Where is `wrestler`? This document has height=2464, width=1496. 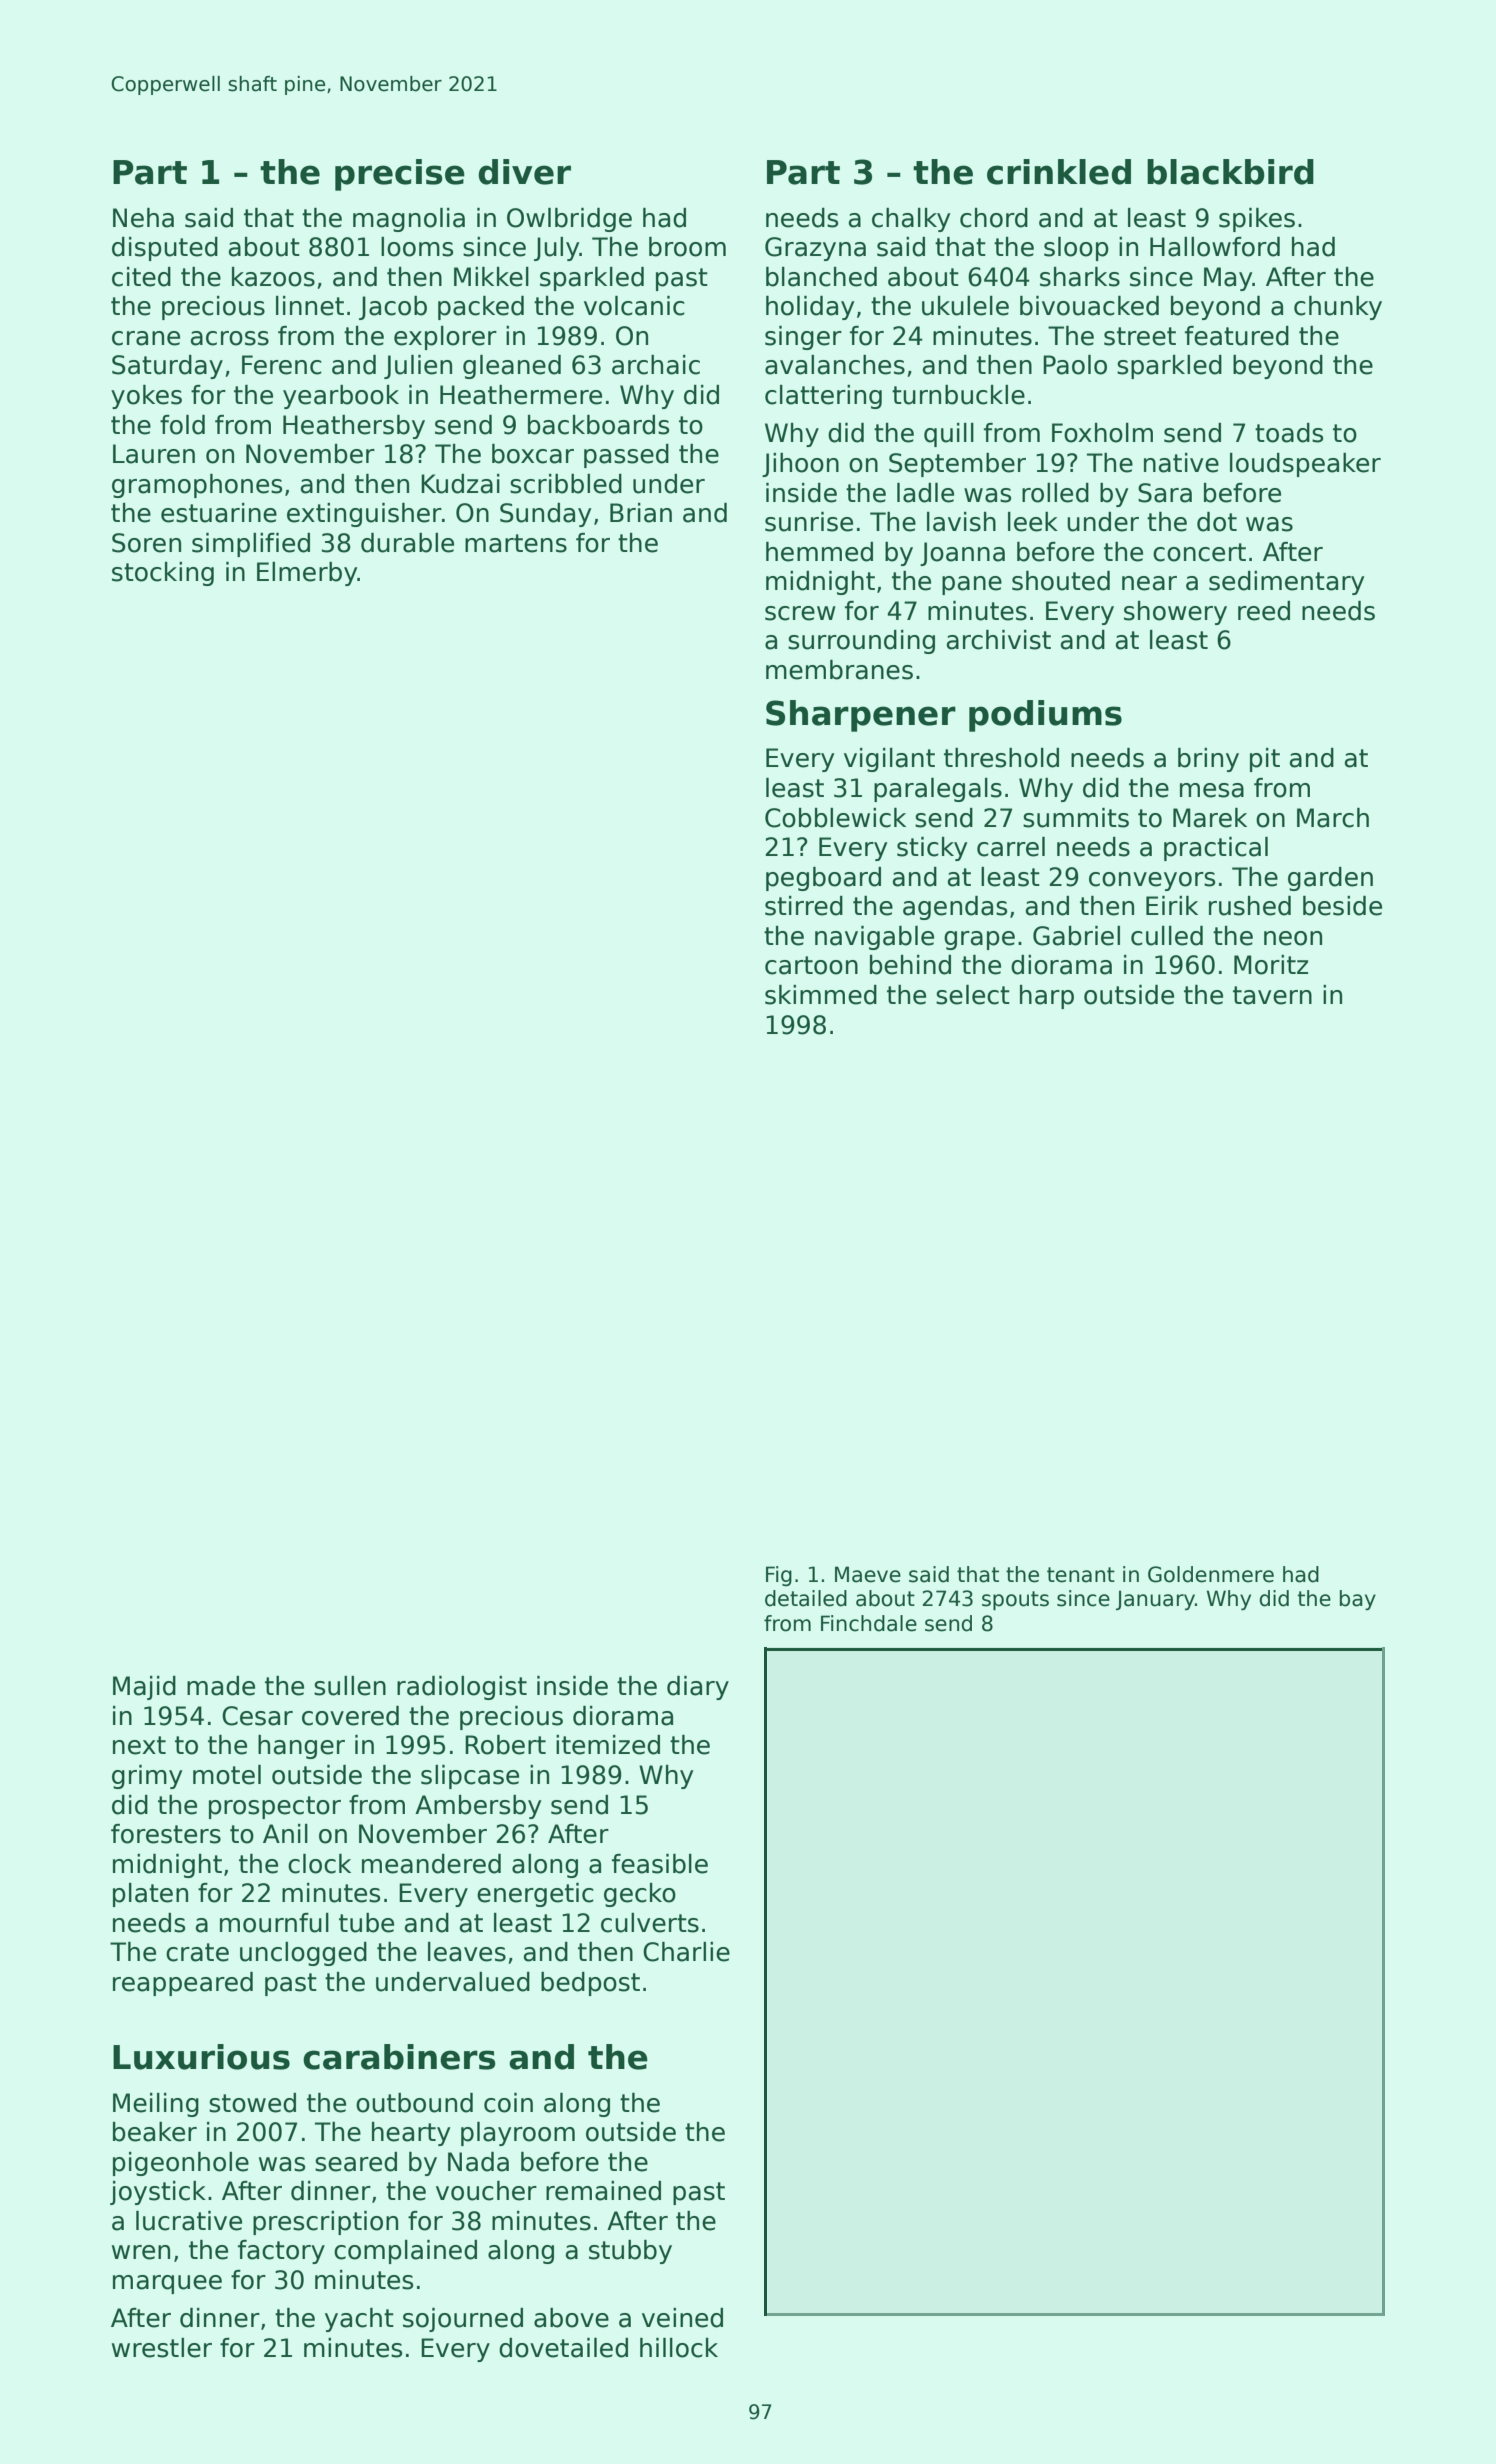 wrestler is located at coordinates (162, 2348).
